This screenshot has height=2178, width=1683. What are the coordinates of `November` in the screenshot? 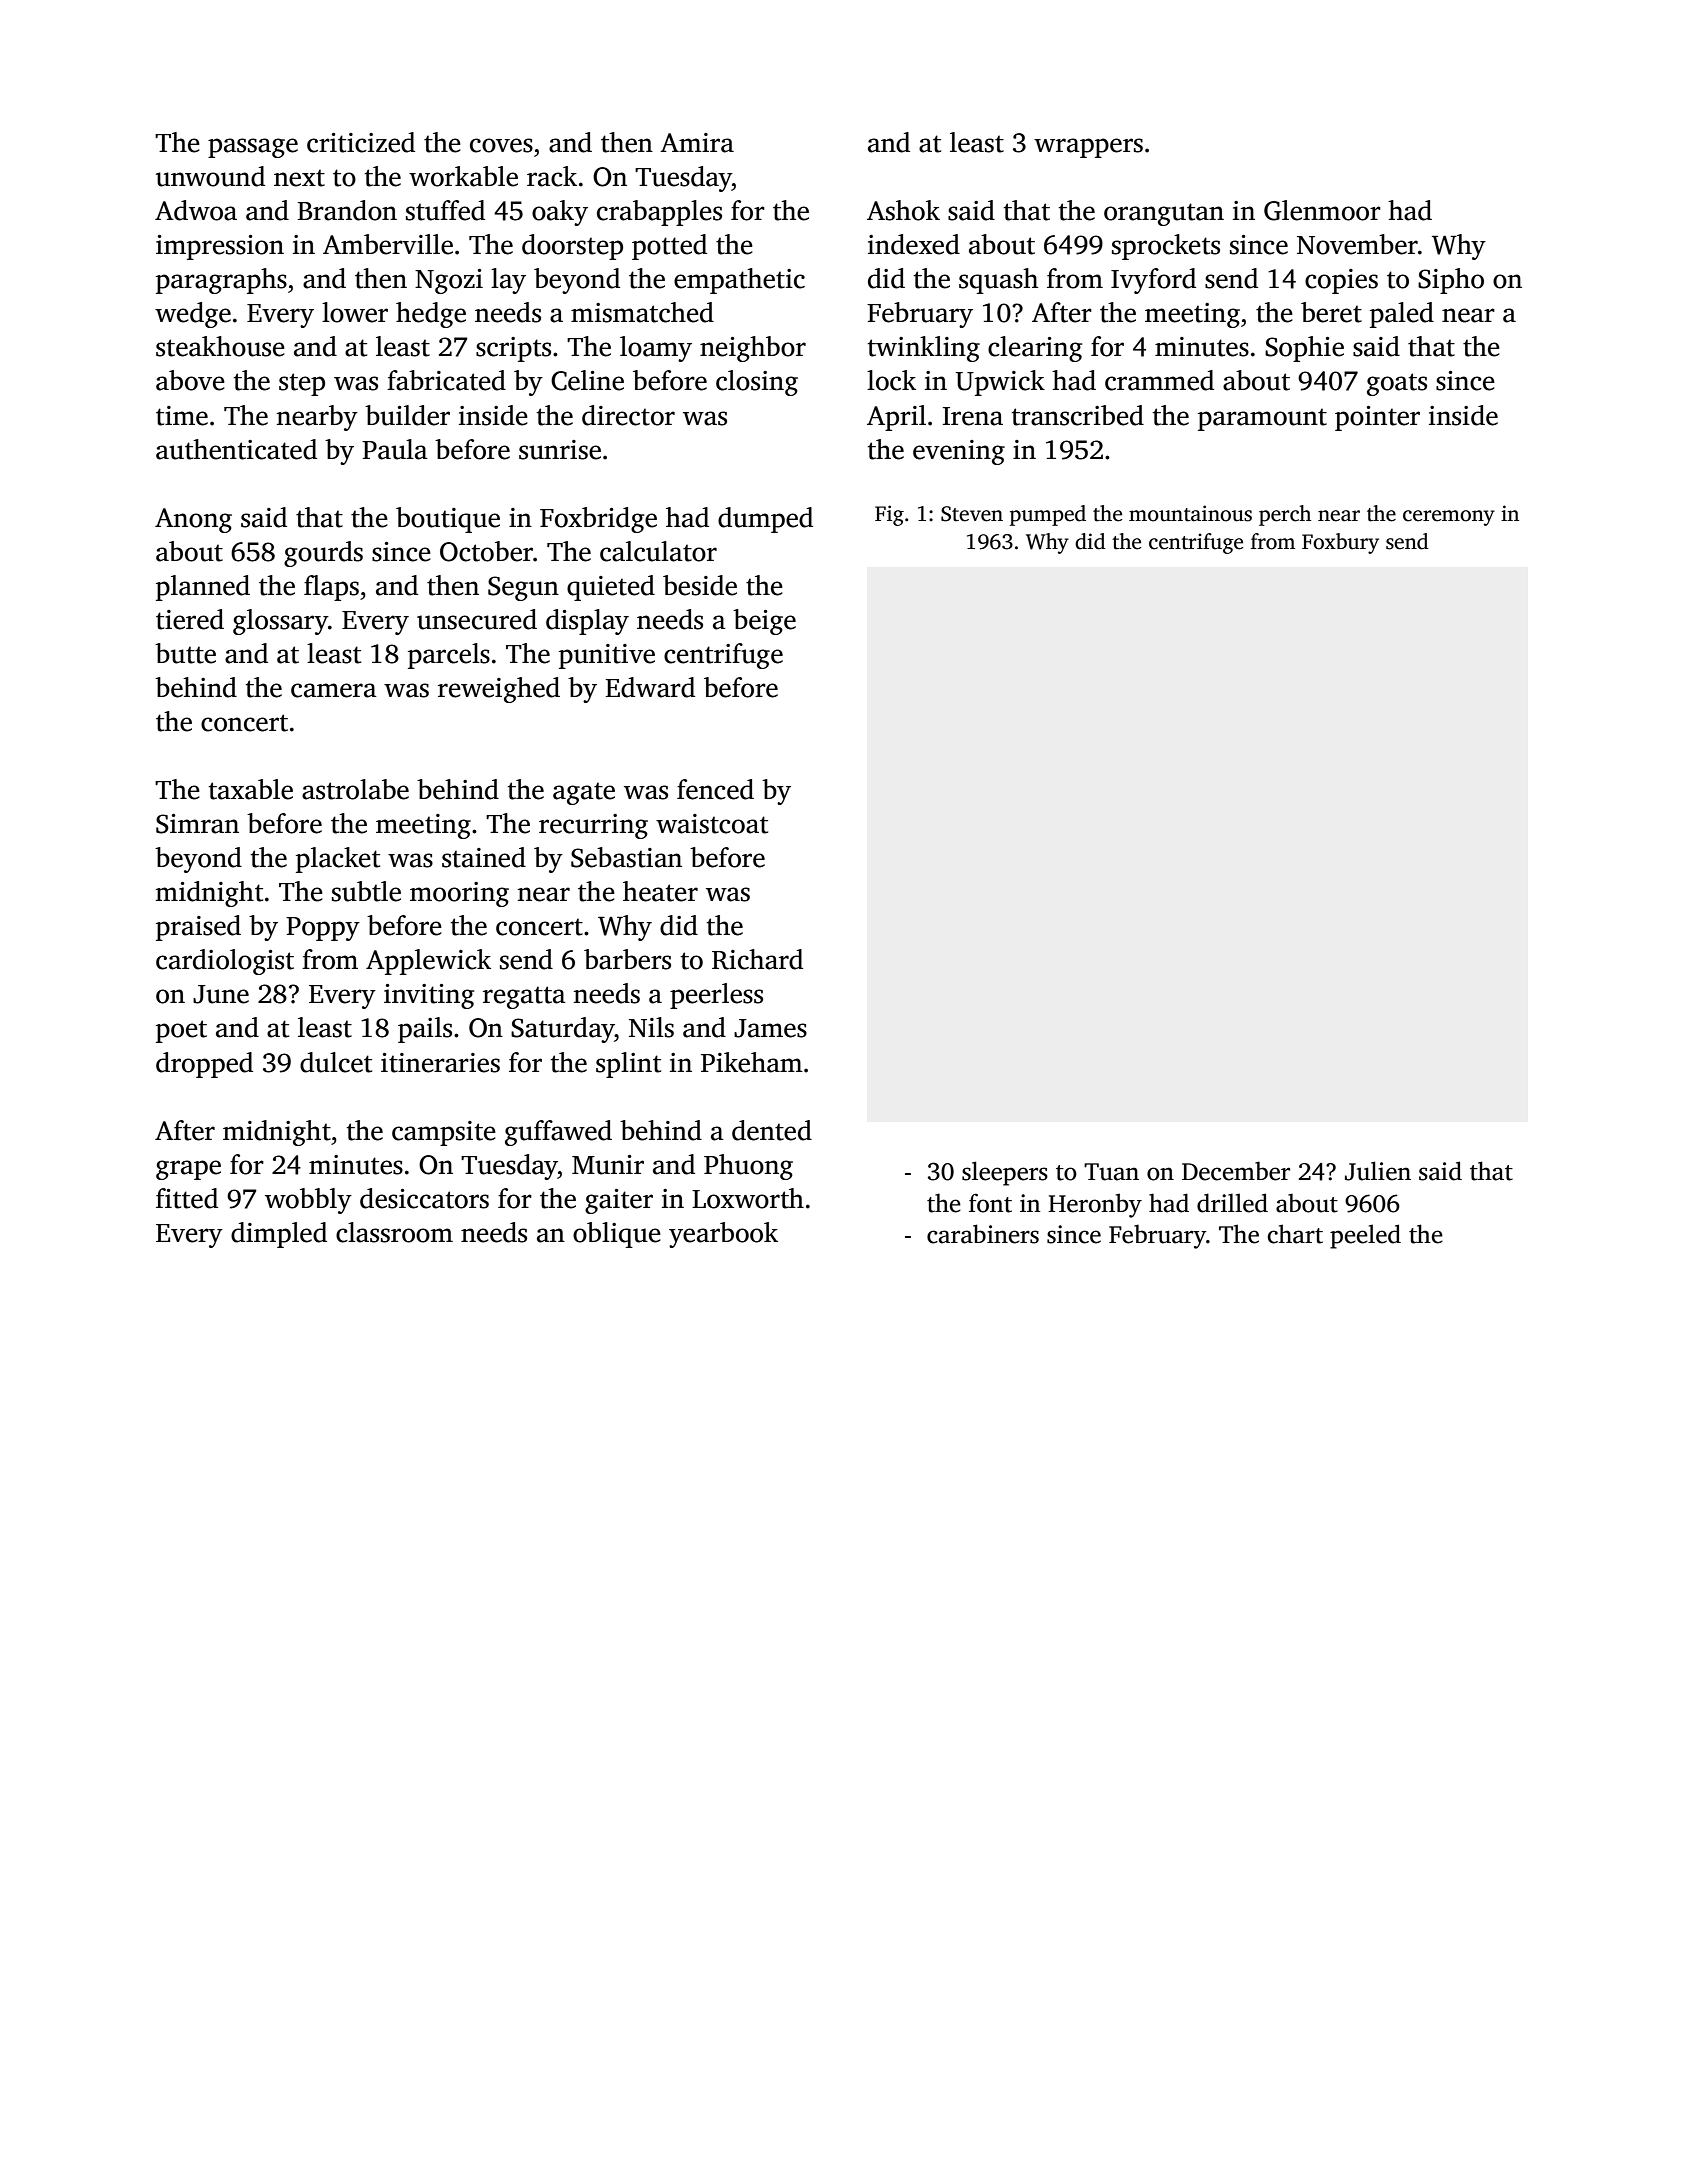 It's located at (1357, 244).
